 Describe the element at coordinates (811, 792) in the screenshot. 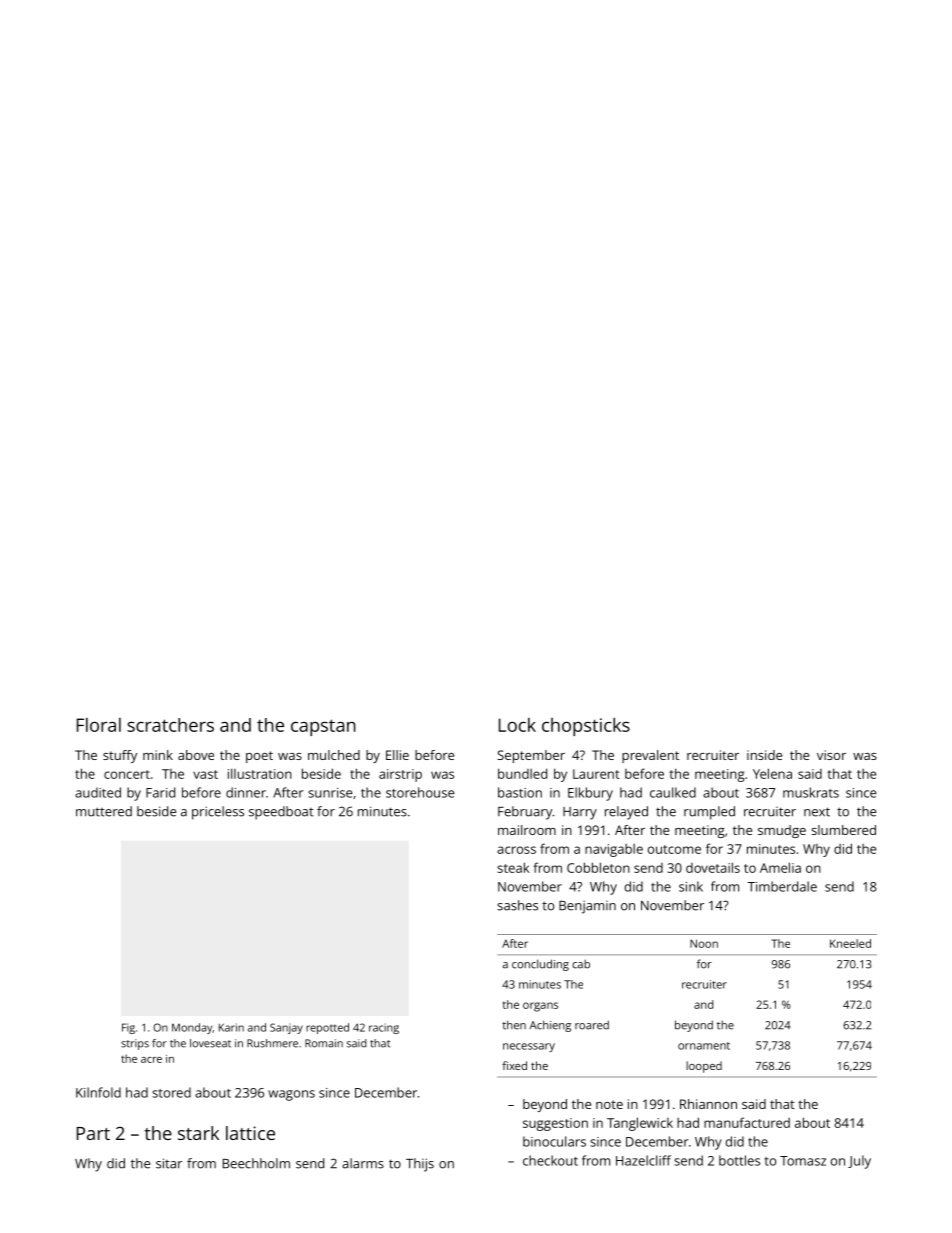

I see `muskrats` at that location.
